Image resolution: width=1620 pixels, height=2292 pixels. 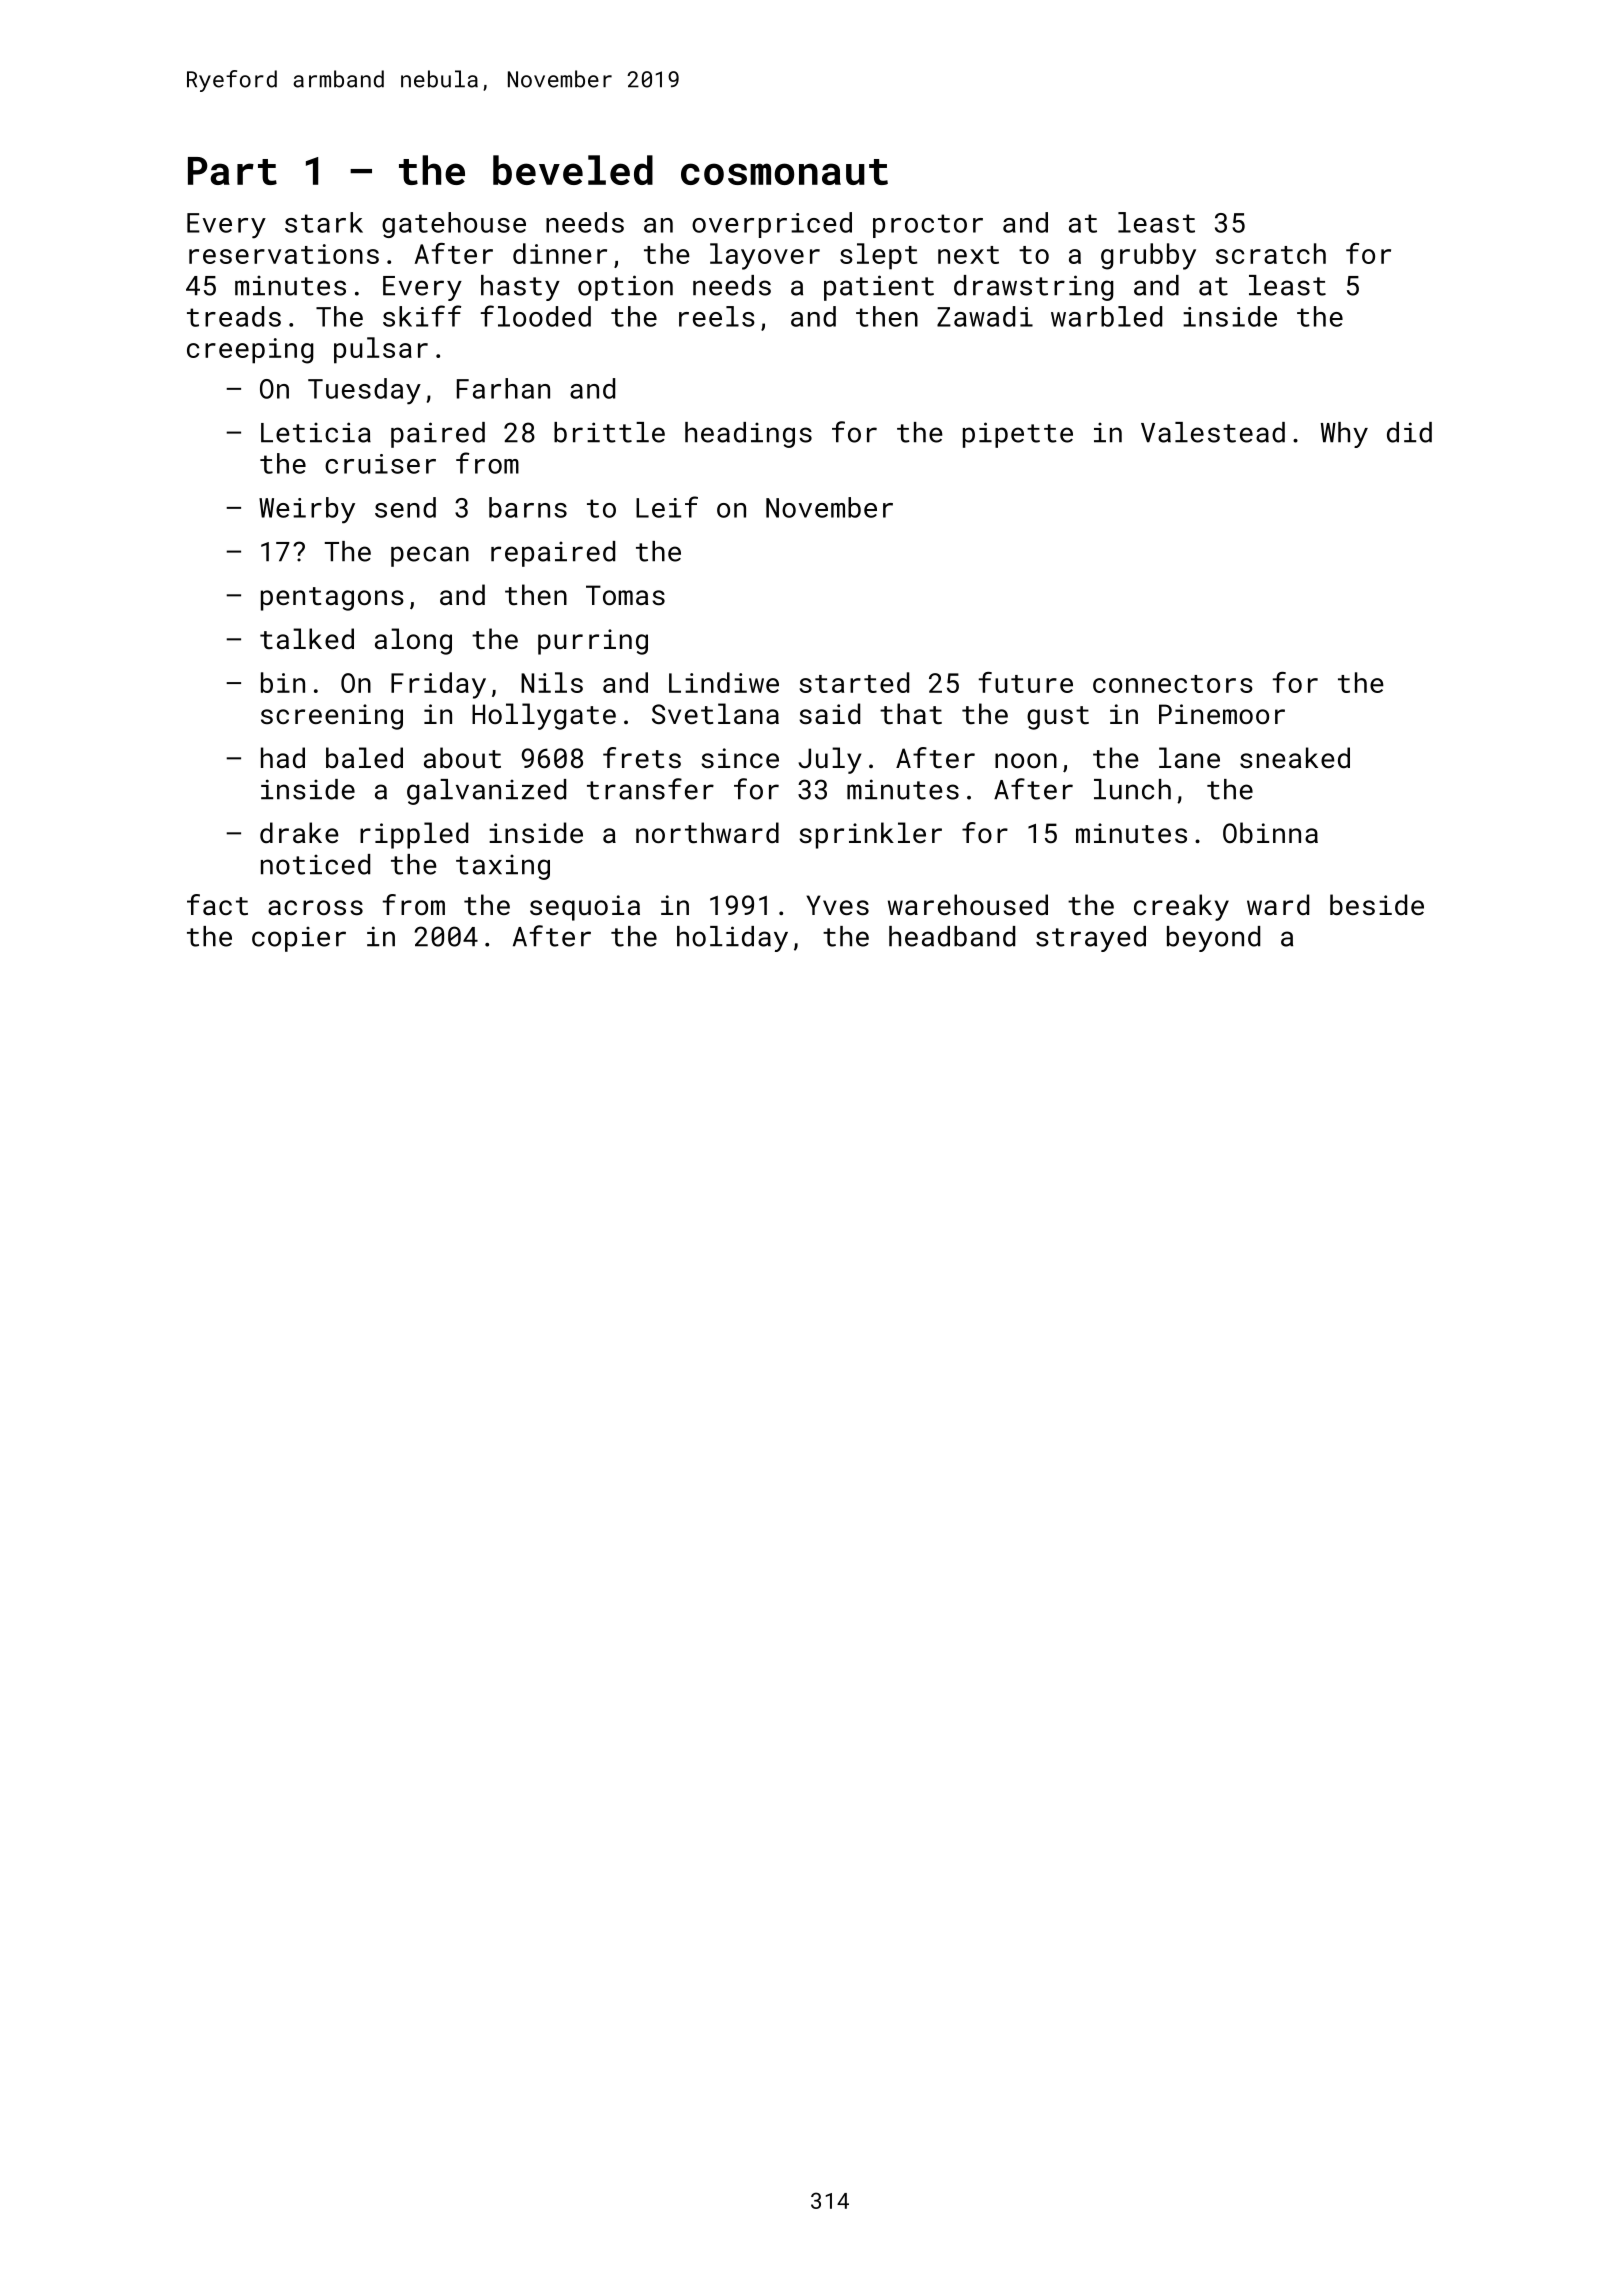 What do you see at coordinates (1377, 904) in the document?
I see `beside` at bounding box center [1377, 904].
